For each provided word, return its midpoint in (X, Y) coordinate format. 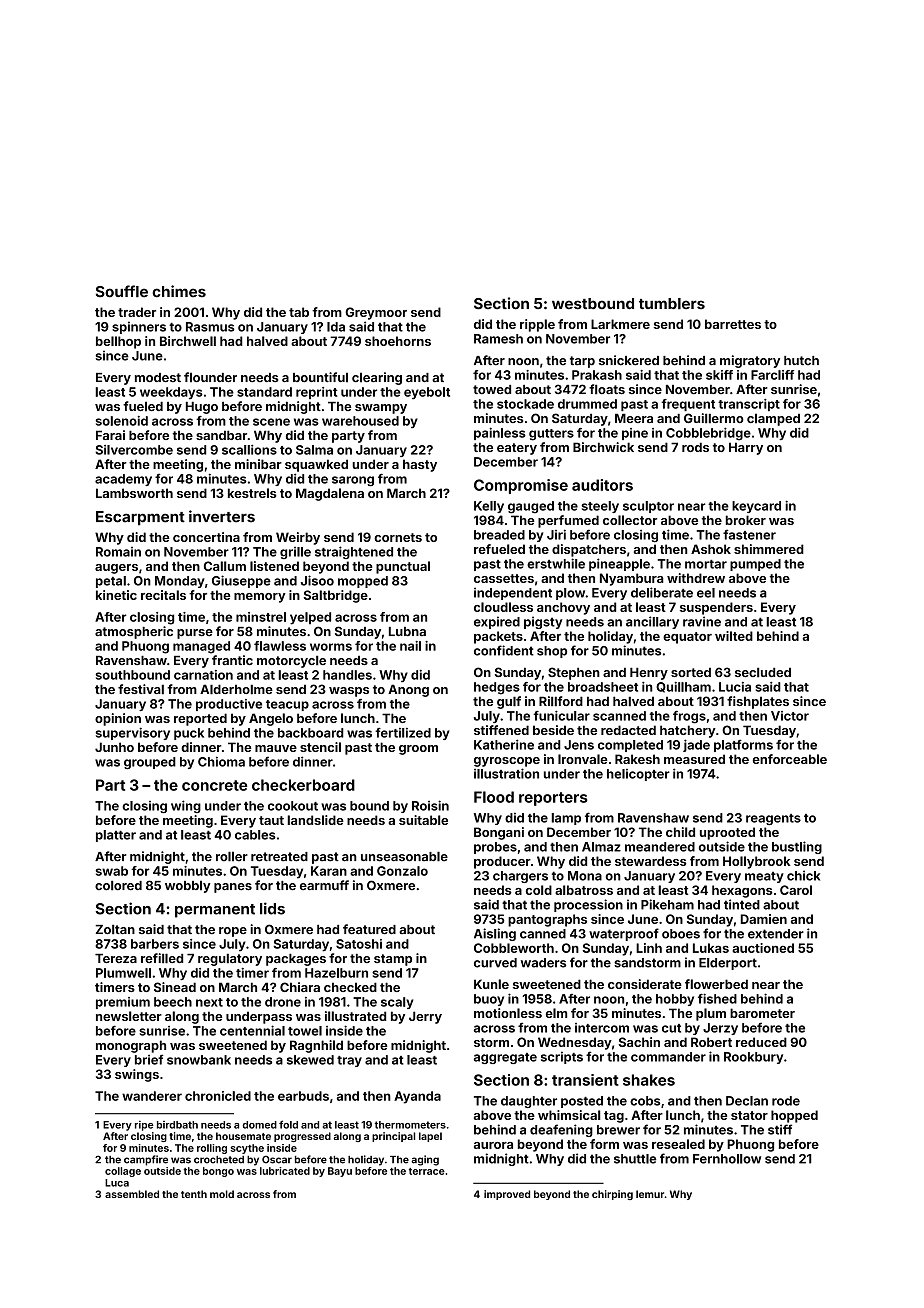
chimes (179, 291)
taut (271, 820)
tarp (582, 362)
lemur (650, 1194)
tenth (194, 1194)
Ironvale (583, 759)
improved (507, 1195)
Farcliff (772, 375)
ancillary (652, 622)
